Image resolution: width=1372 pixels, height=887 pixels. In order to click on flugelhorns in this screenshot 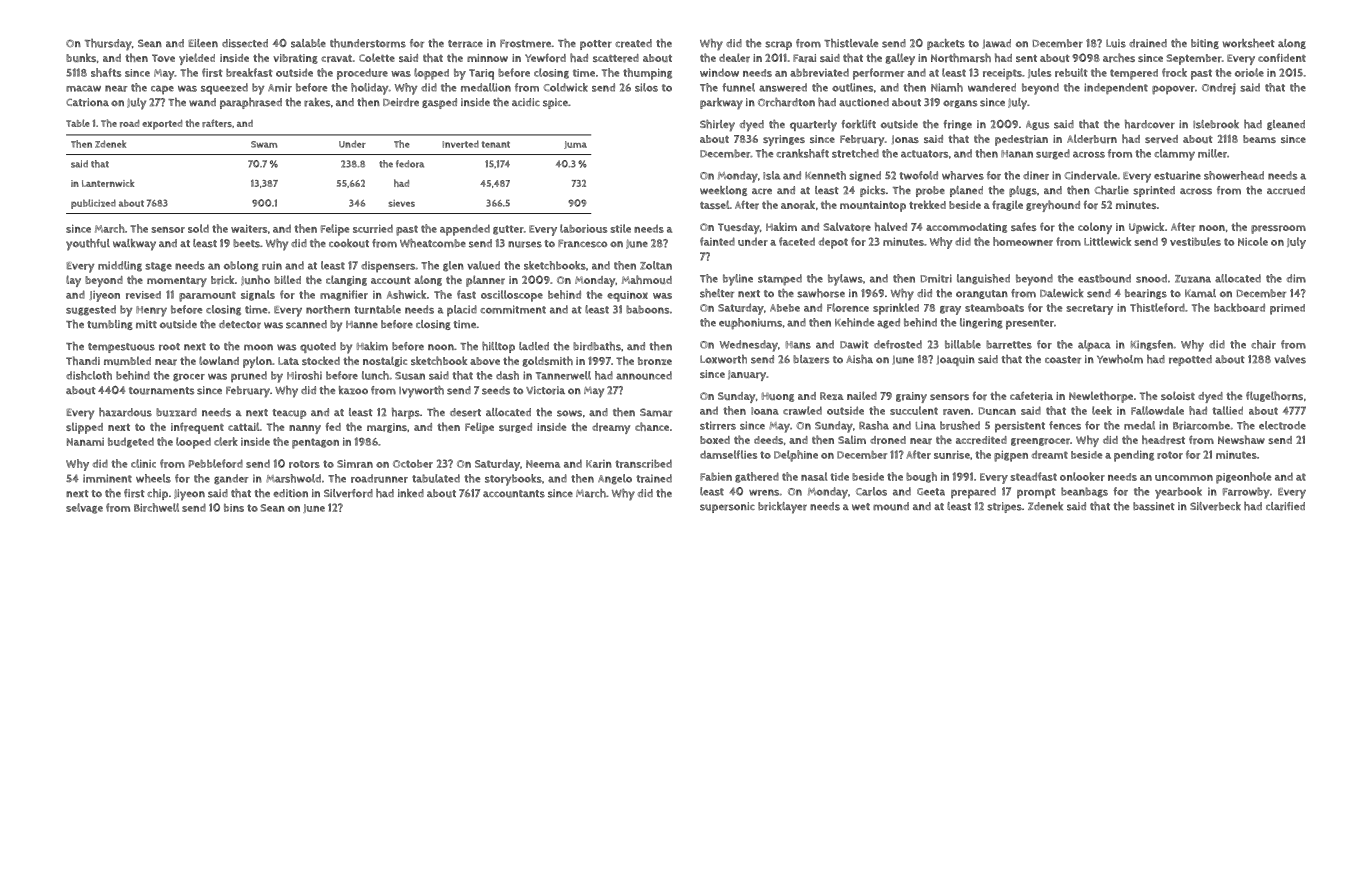, I will do `click(1274, 396)`.
